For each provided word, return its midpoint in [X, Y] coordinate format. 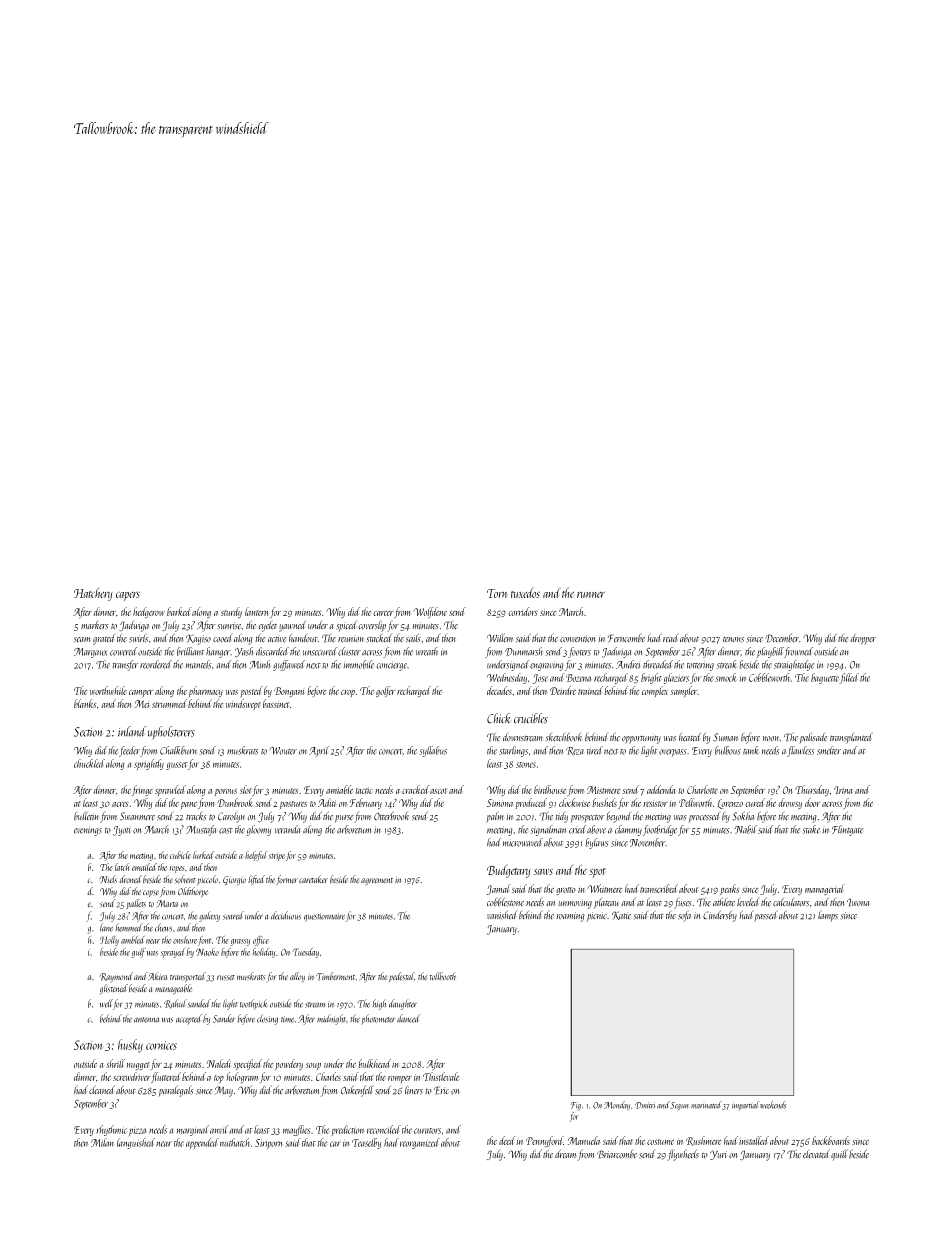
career [383, 613]
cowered [123, 651]
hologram [242, 1077]
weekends [773, 1105]
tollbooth [443, 976]
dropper [863, 639]
